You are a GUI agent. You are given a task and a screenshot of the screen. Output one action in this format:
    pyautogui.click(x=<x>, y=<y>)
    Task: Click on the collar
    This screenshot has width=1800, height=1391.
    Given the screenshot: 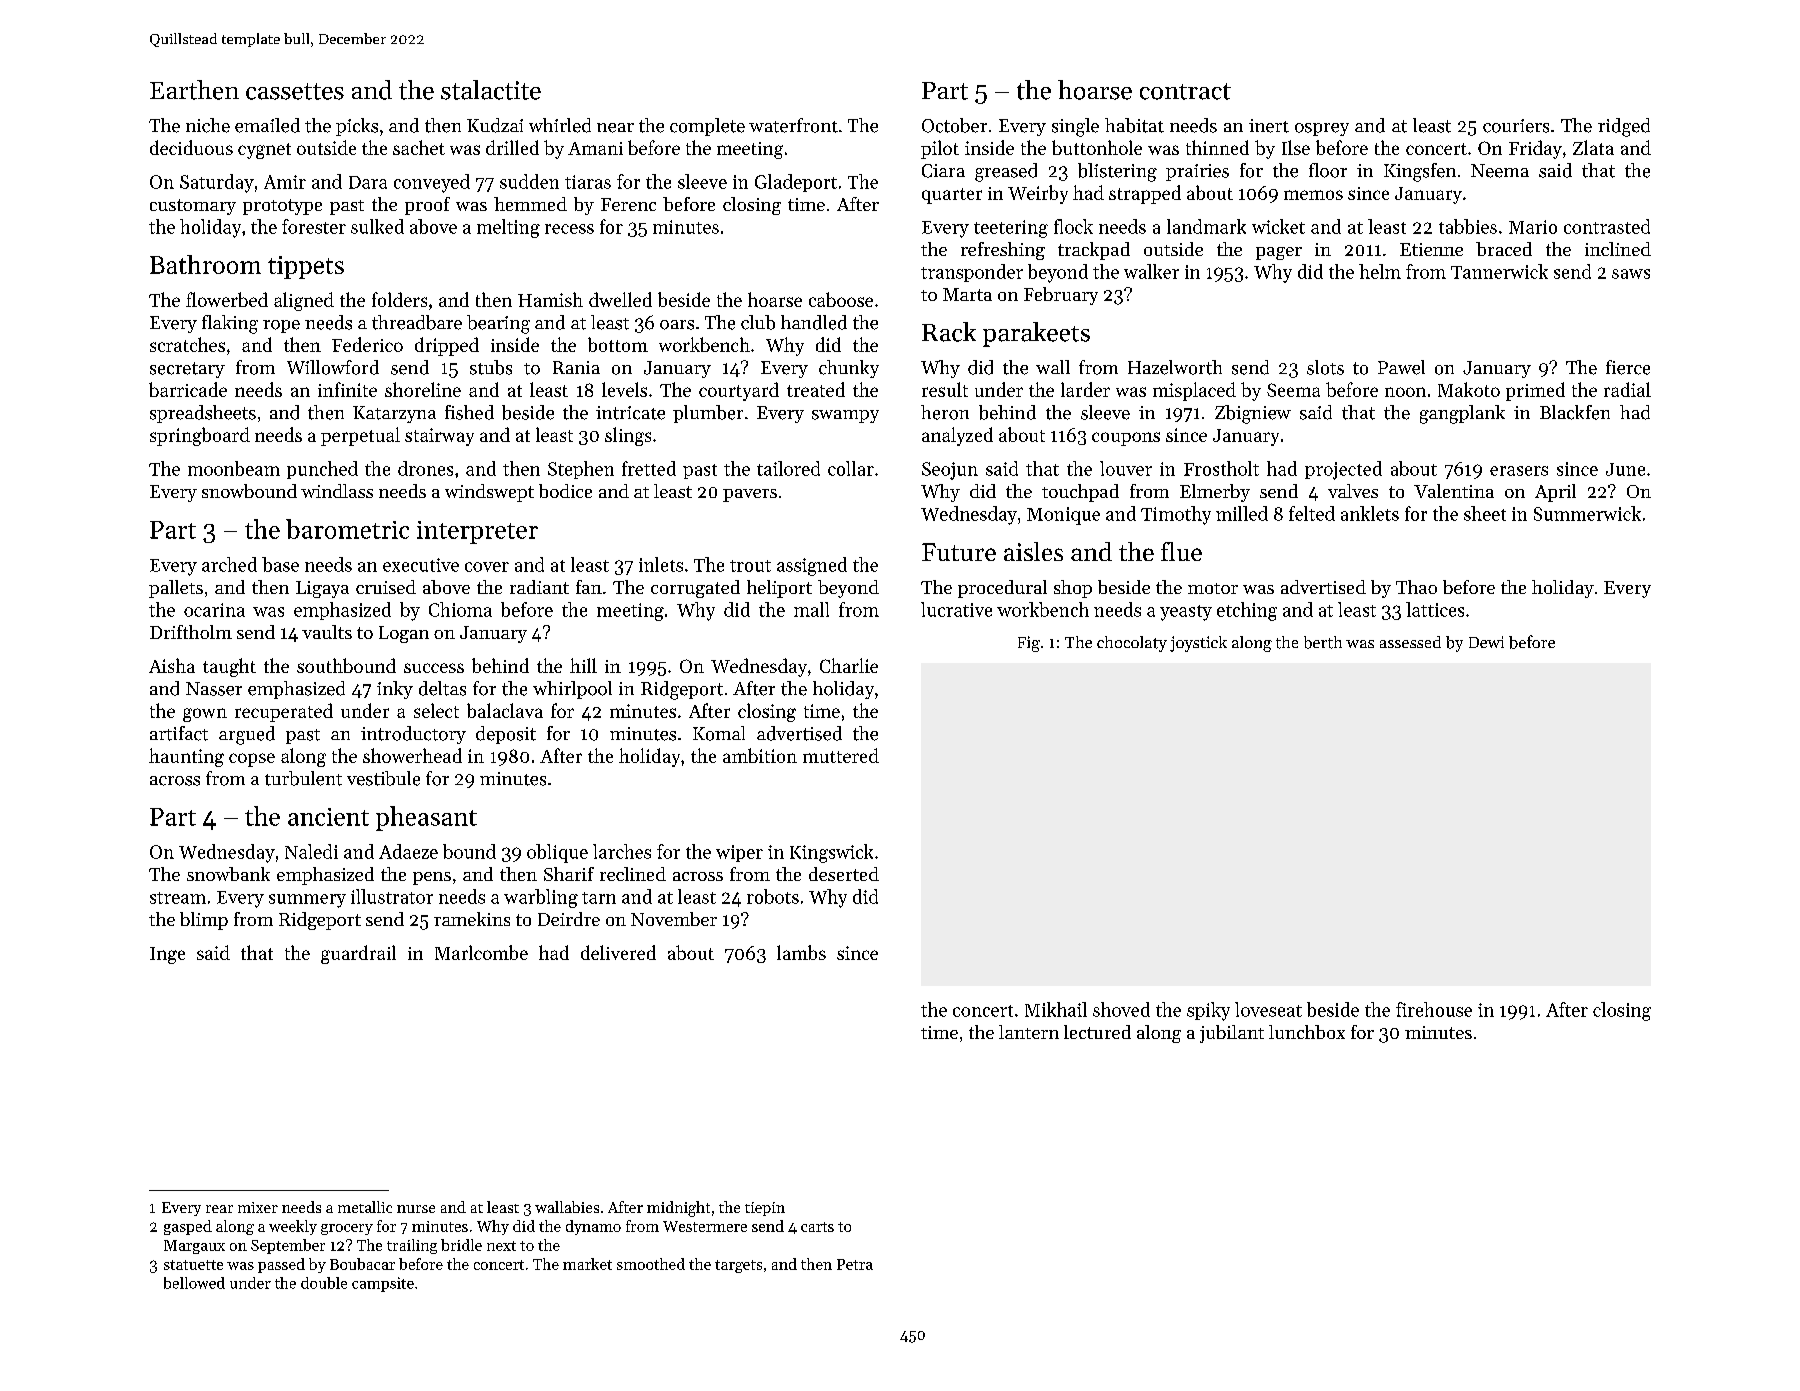 What is the action you would take?
    pyautogui.click(x=851, y=468)
